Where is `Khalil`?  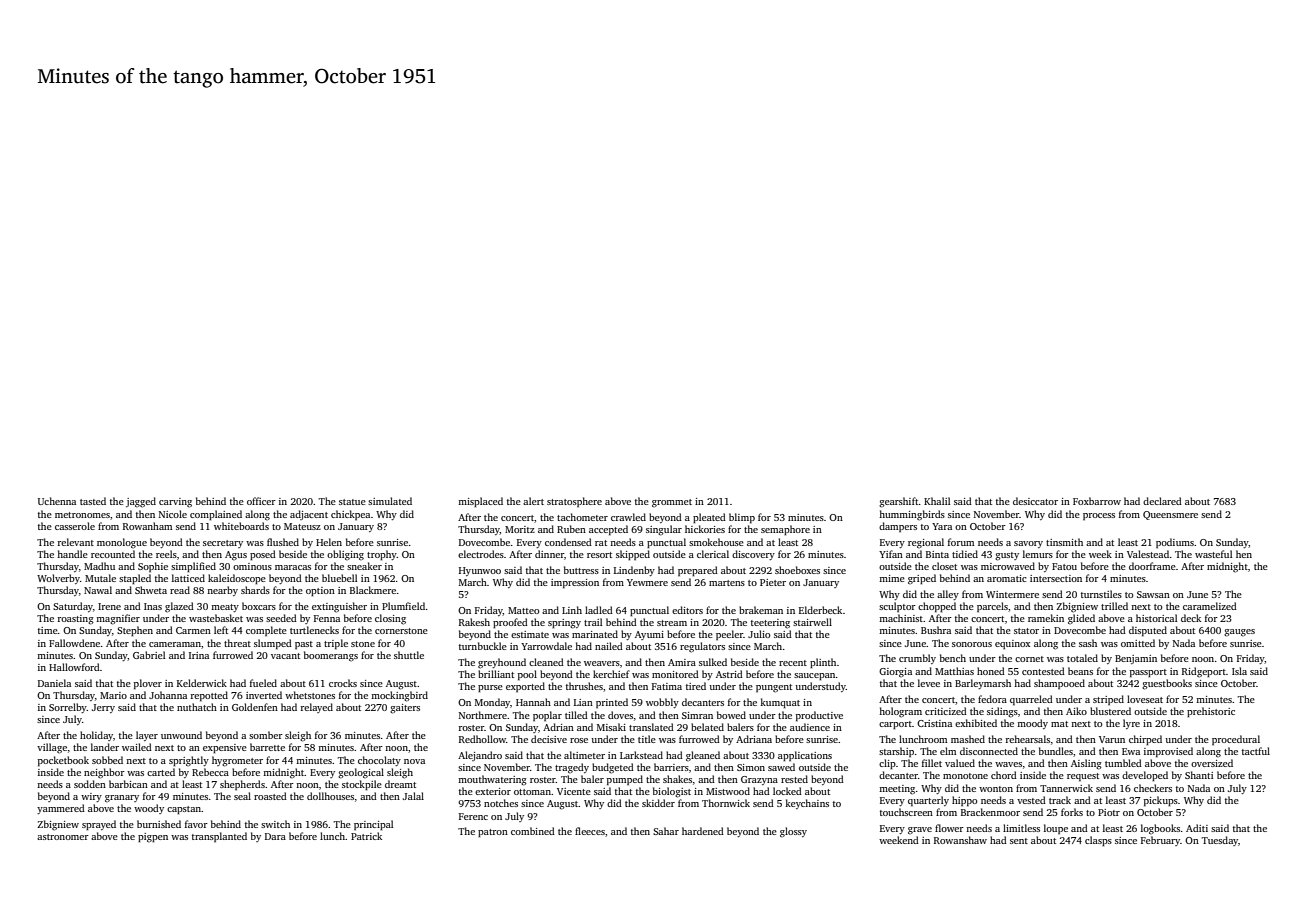
Khalil is located at coordinates (937, 501).
